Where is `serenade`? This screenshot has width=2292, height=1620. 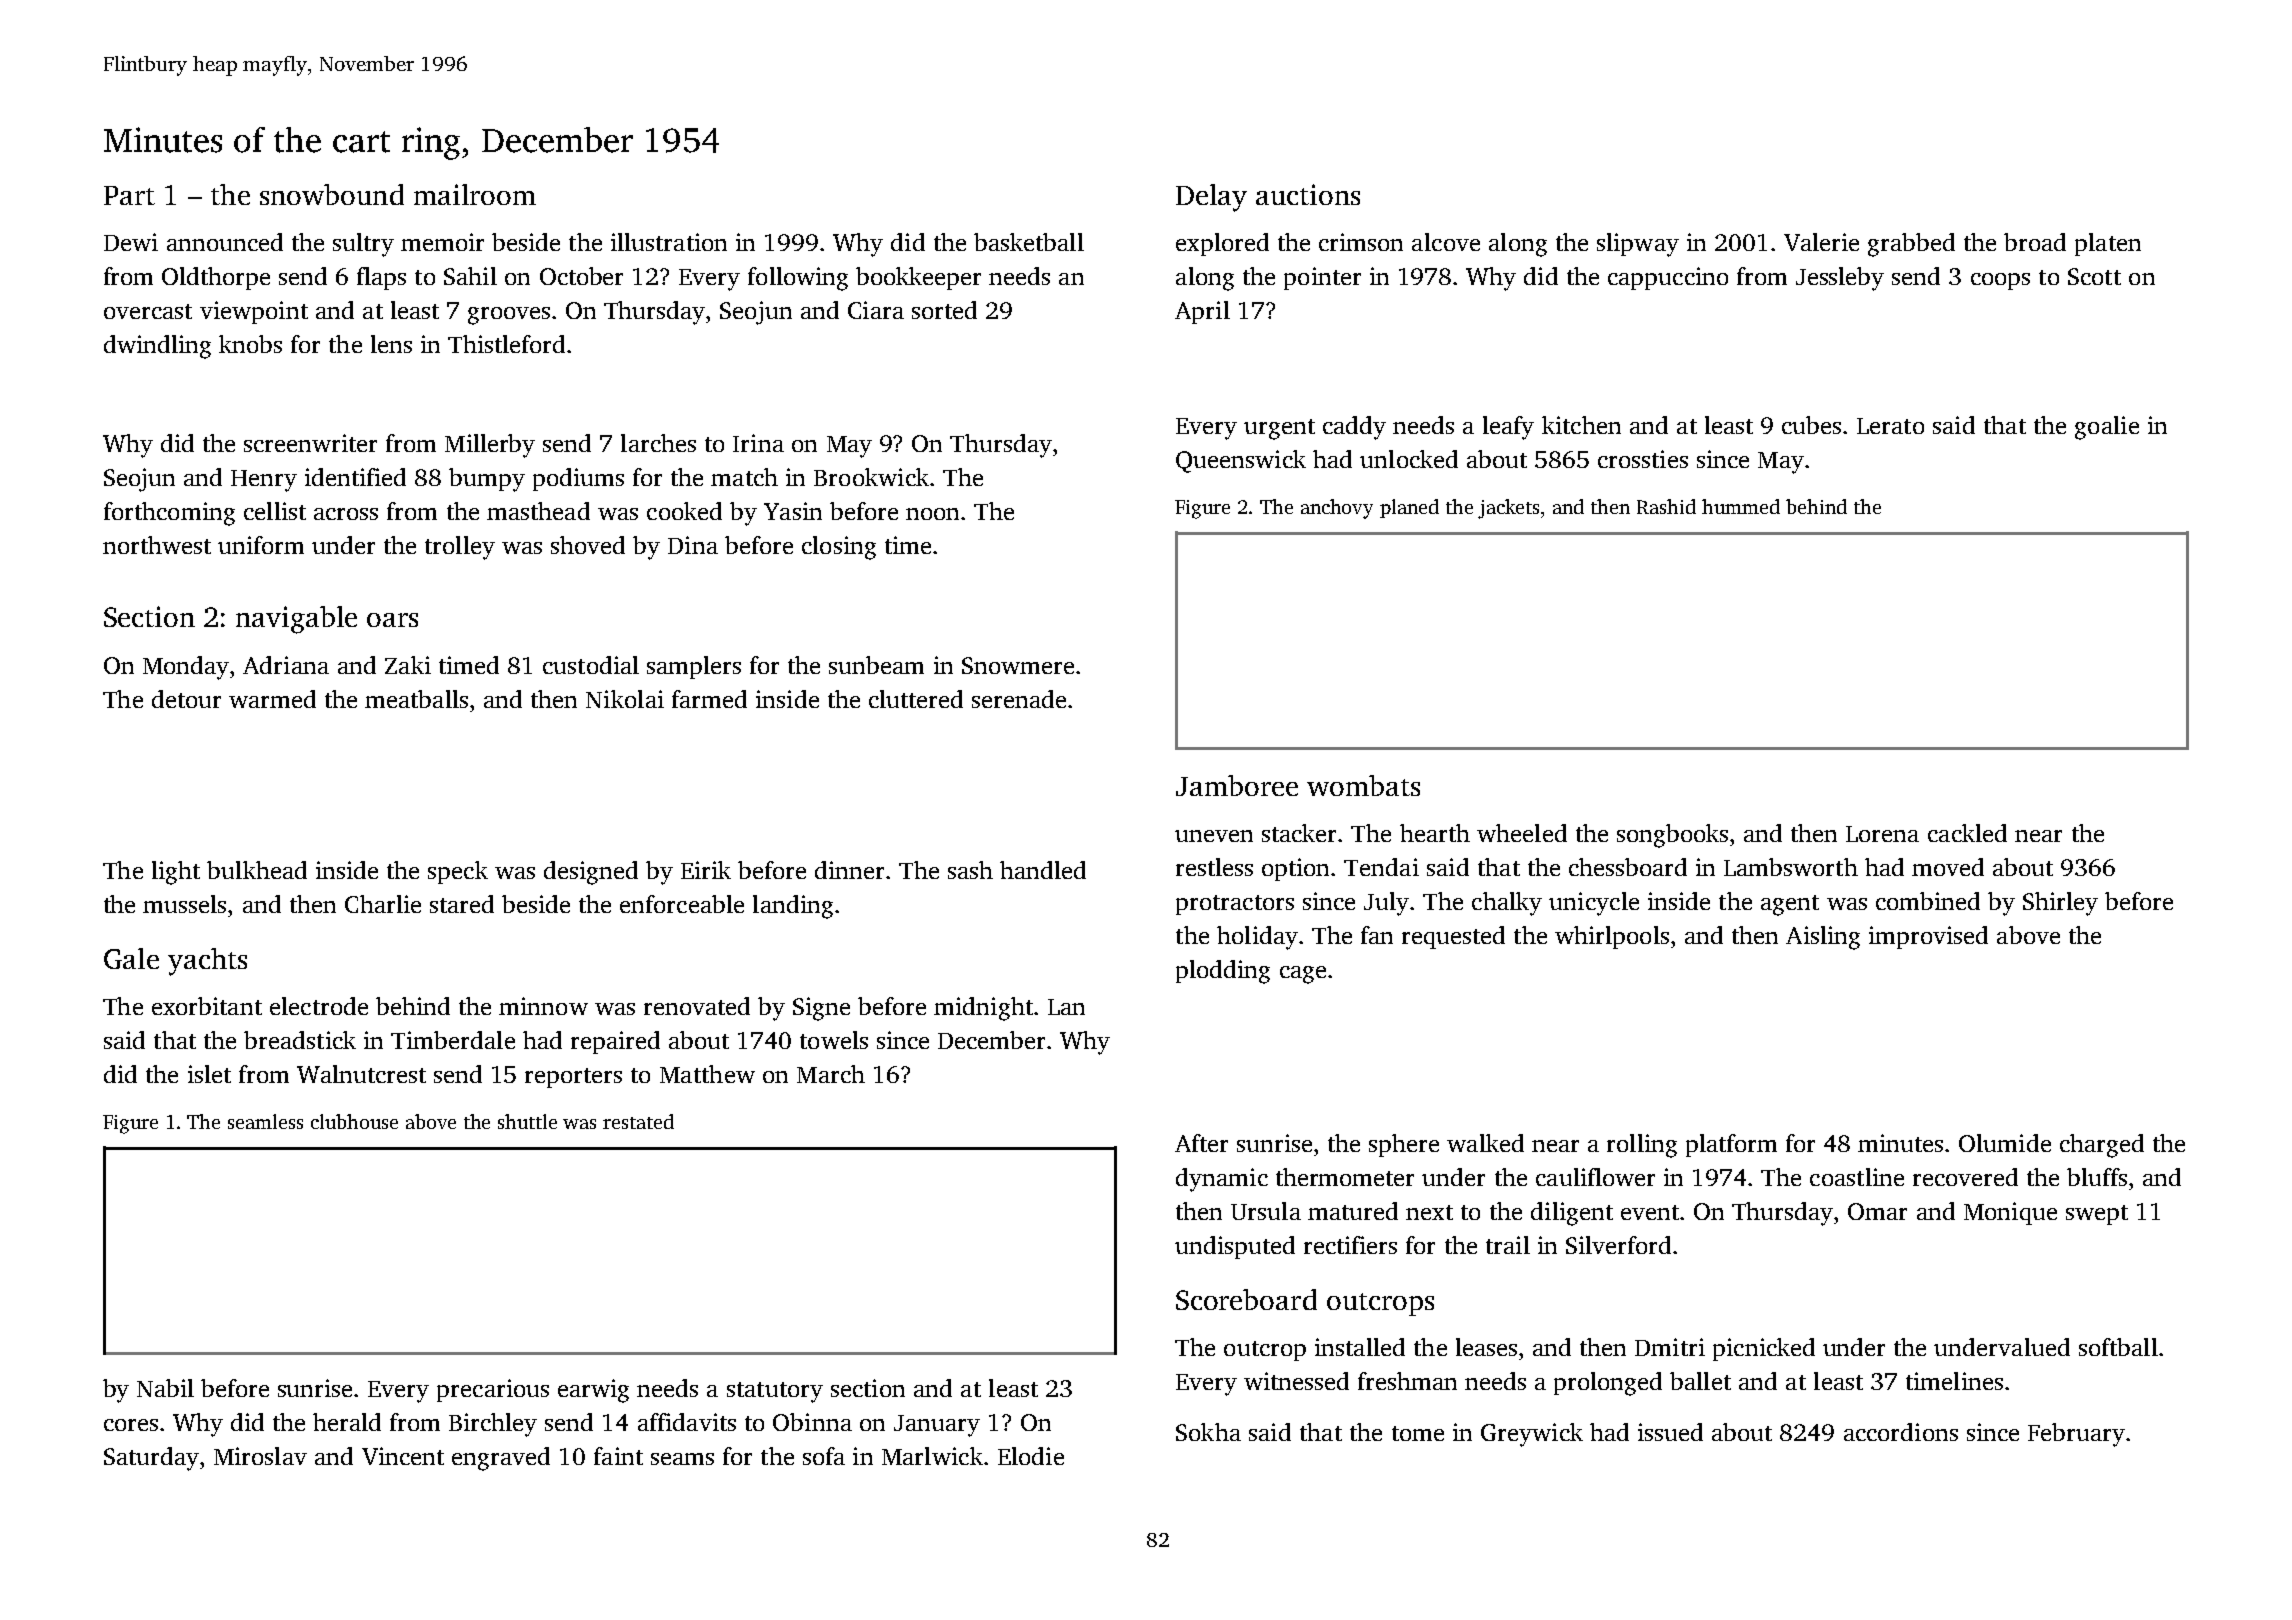
serenade is located at coordinates (1019, 699).
